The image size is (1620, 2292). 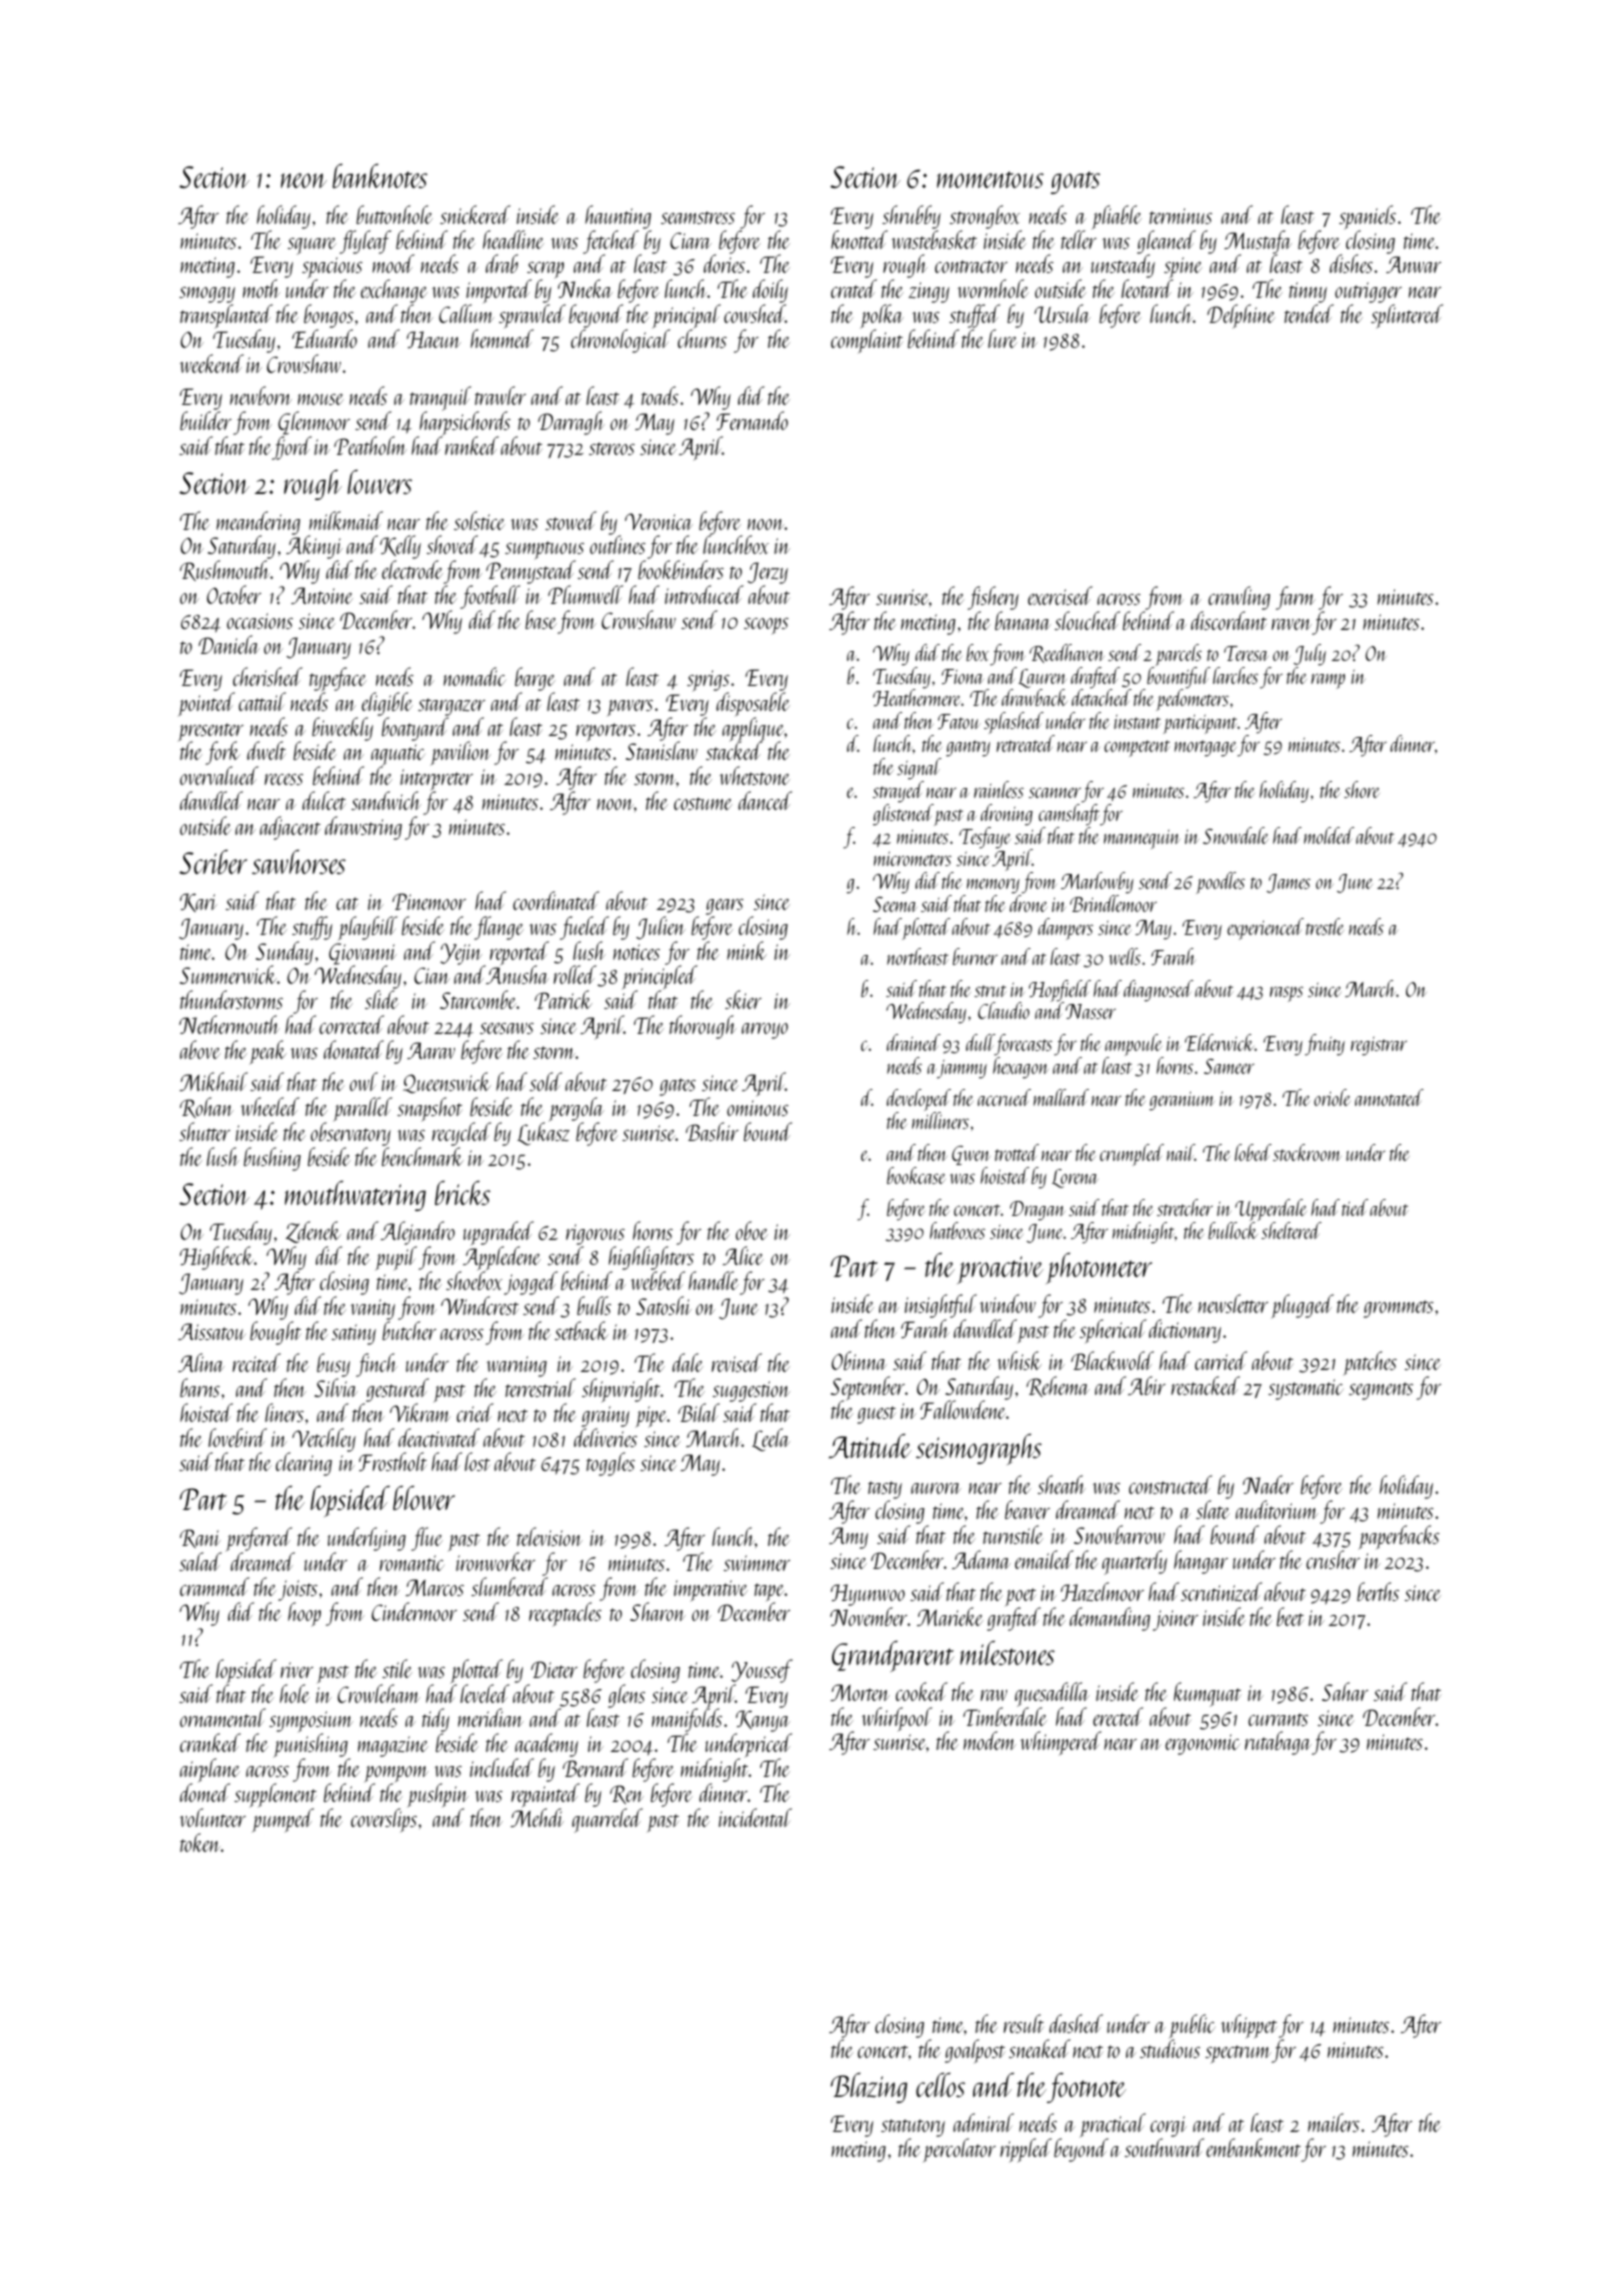 What do you see at coordinates (477, 1461) in the screenshot?
I see `lost` at bounding box center [477, 1461].
